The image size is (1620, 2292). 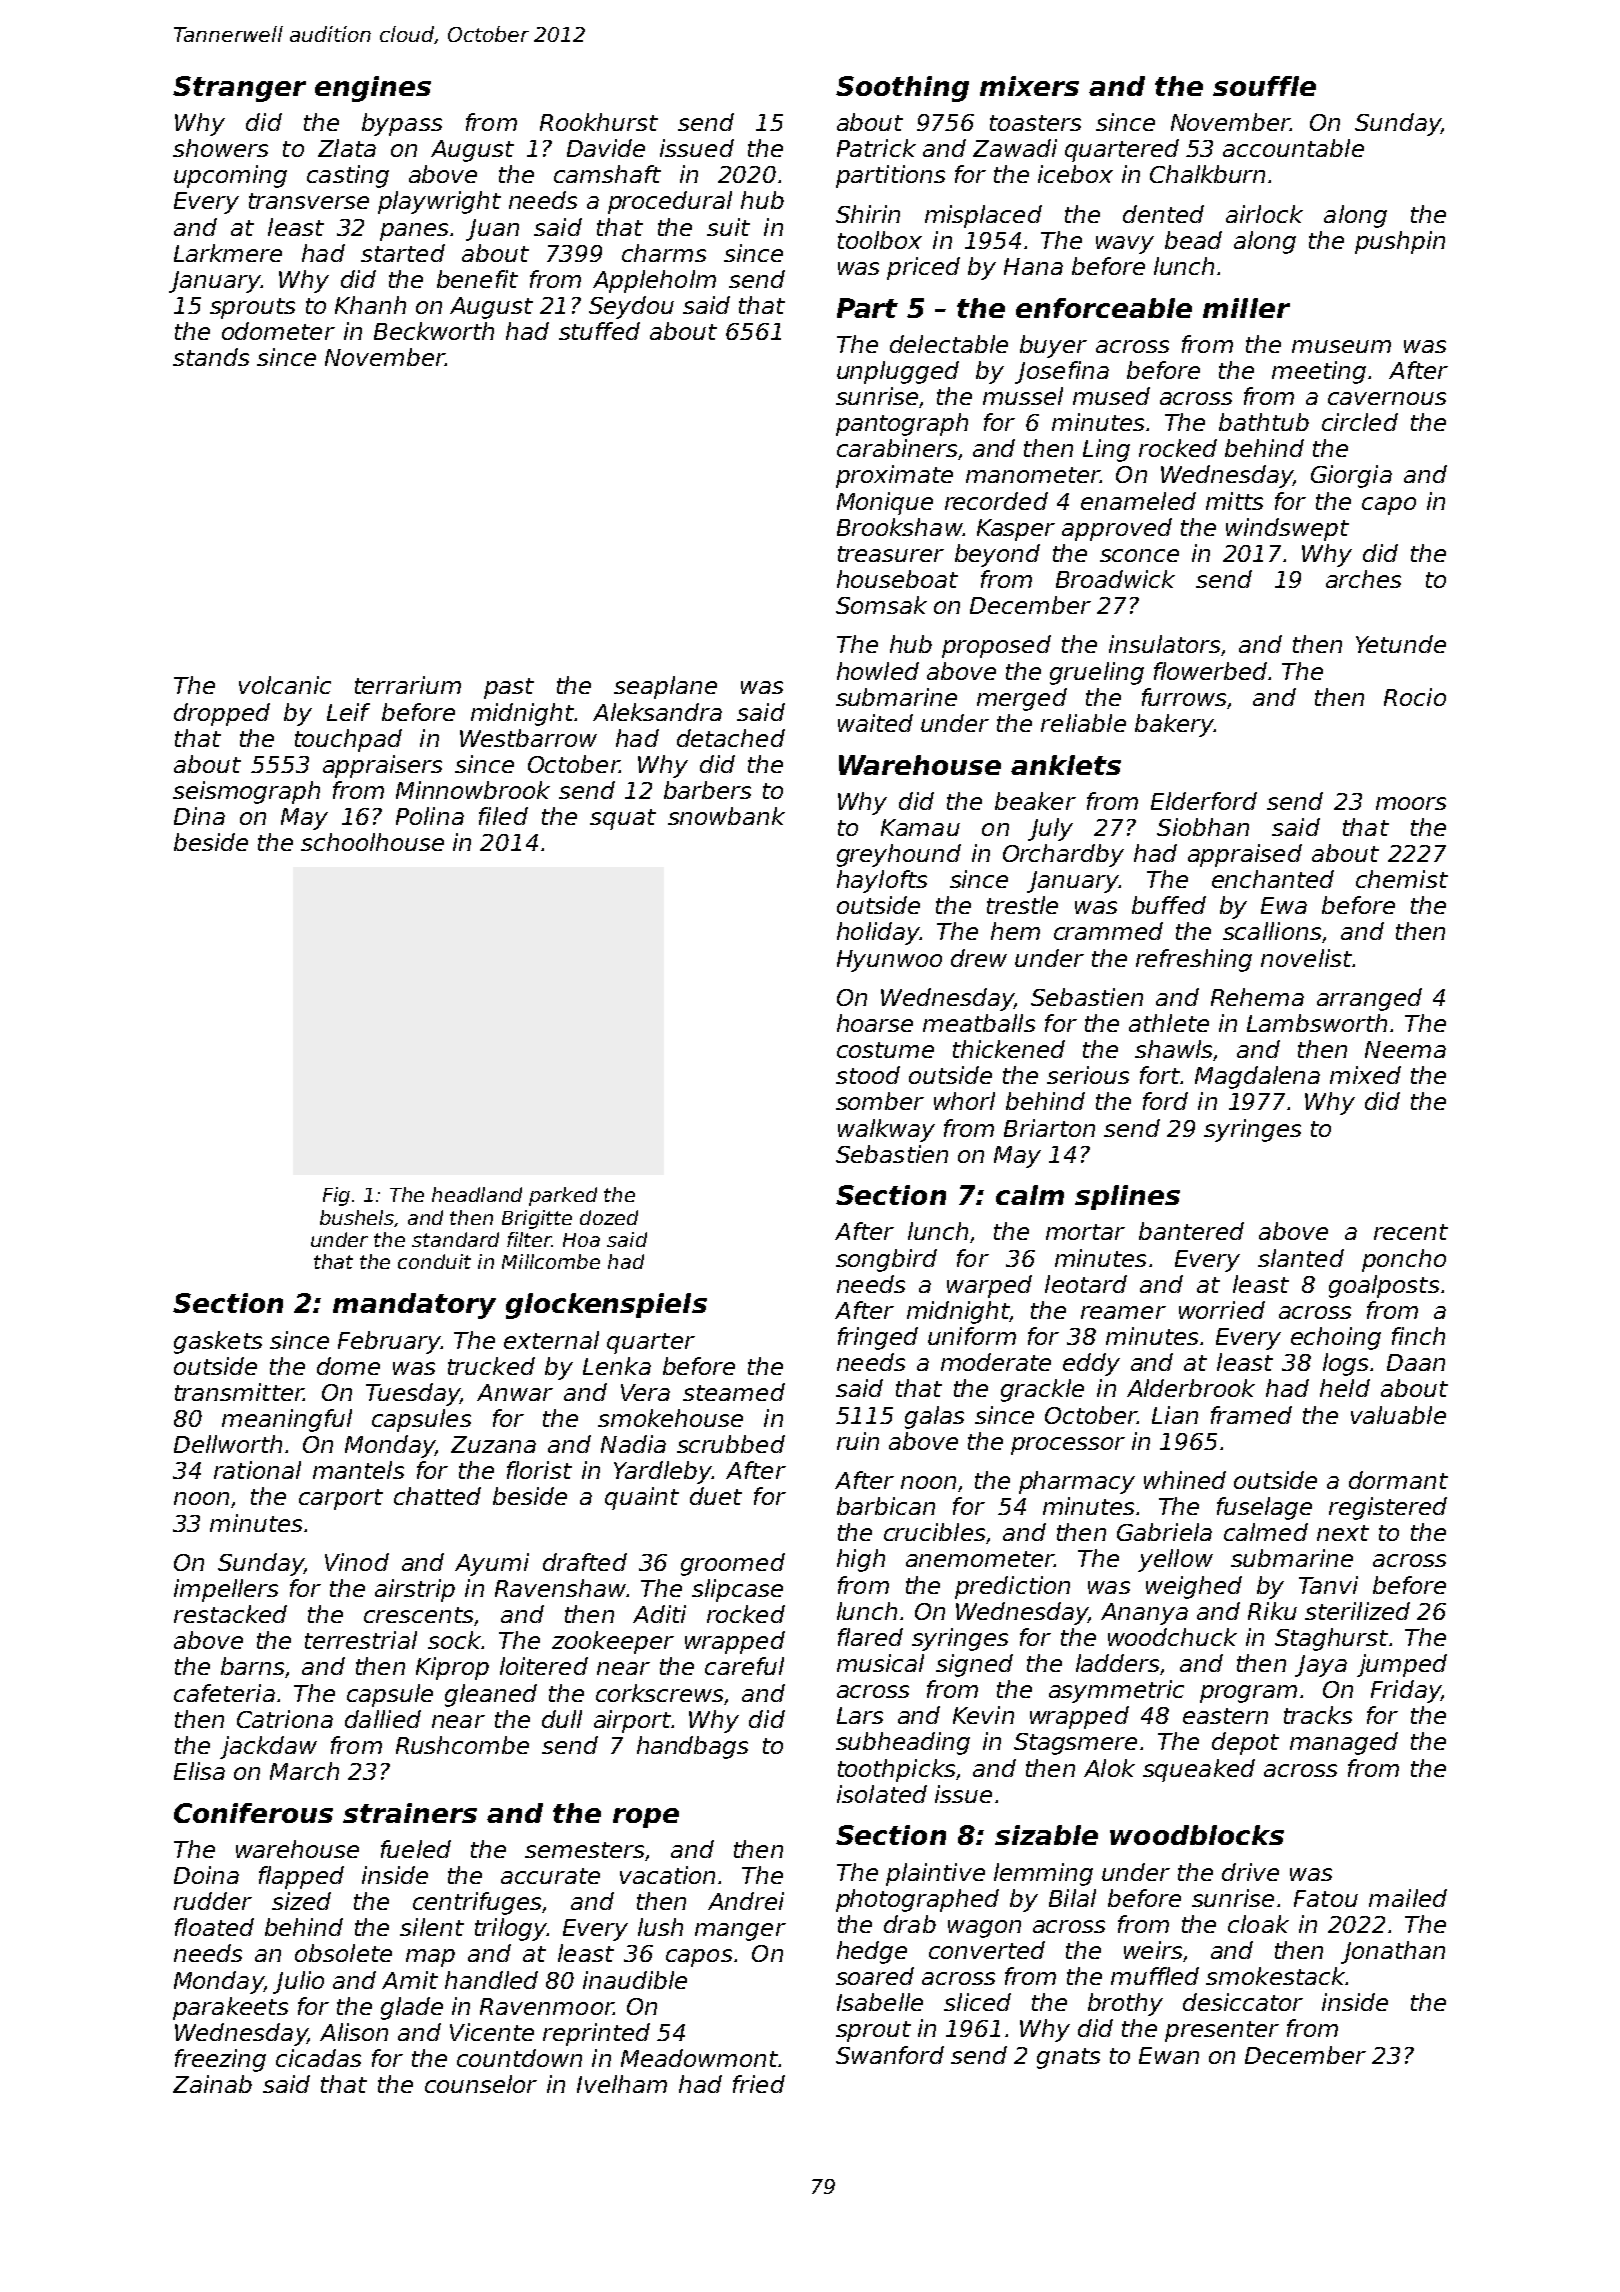 What do you see at coordinates (212, 2084) in the page?
I see `Zainab` at bounding box center [212, 2084].
